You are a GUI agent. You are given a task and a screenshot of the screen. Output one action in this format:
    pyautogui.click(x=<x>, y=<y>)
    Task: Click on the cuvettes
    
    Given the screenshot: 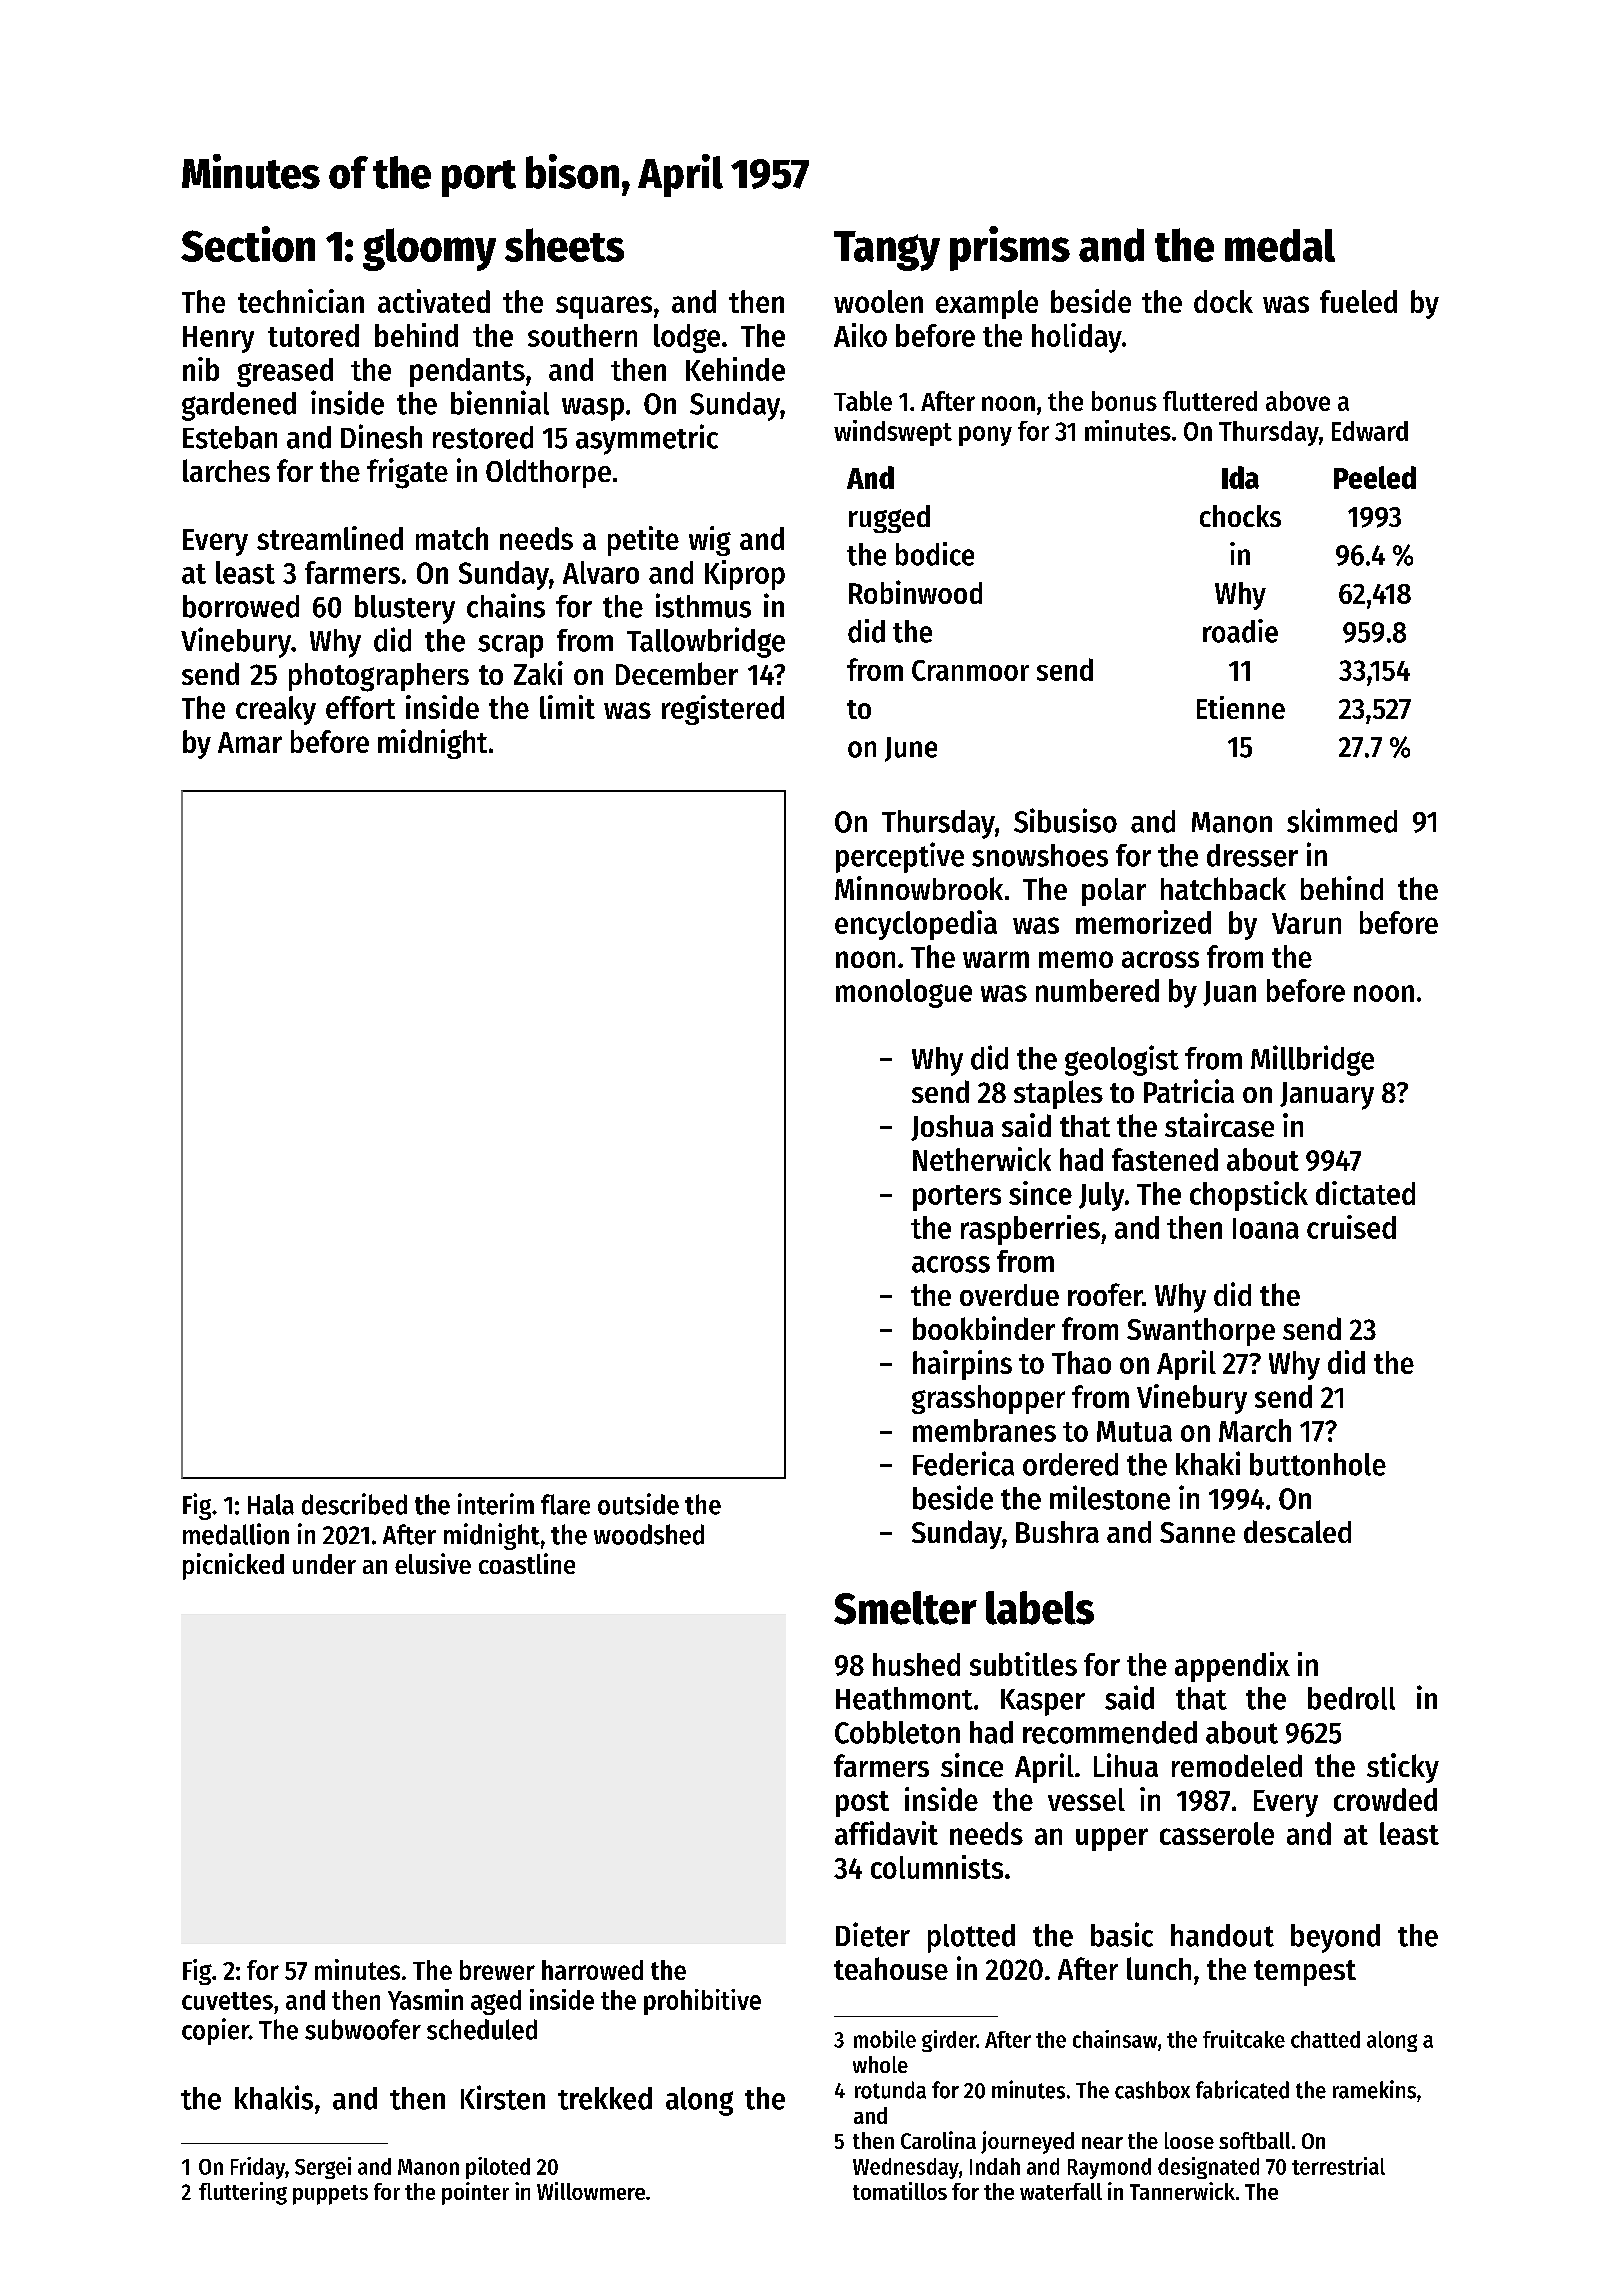 What is the action you would take?
    pyautogui.click(x=227, y=2001)
